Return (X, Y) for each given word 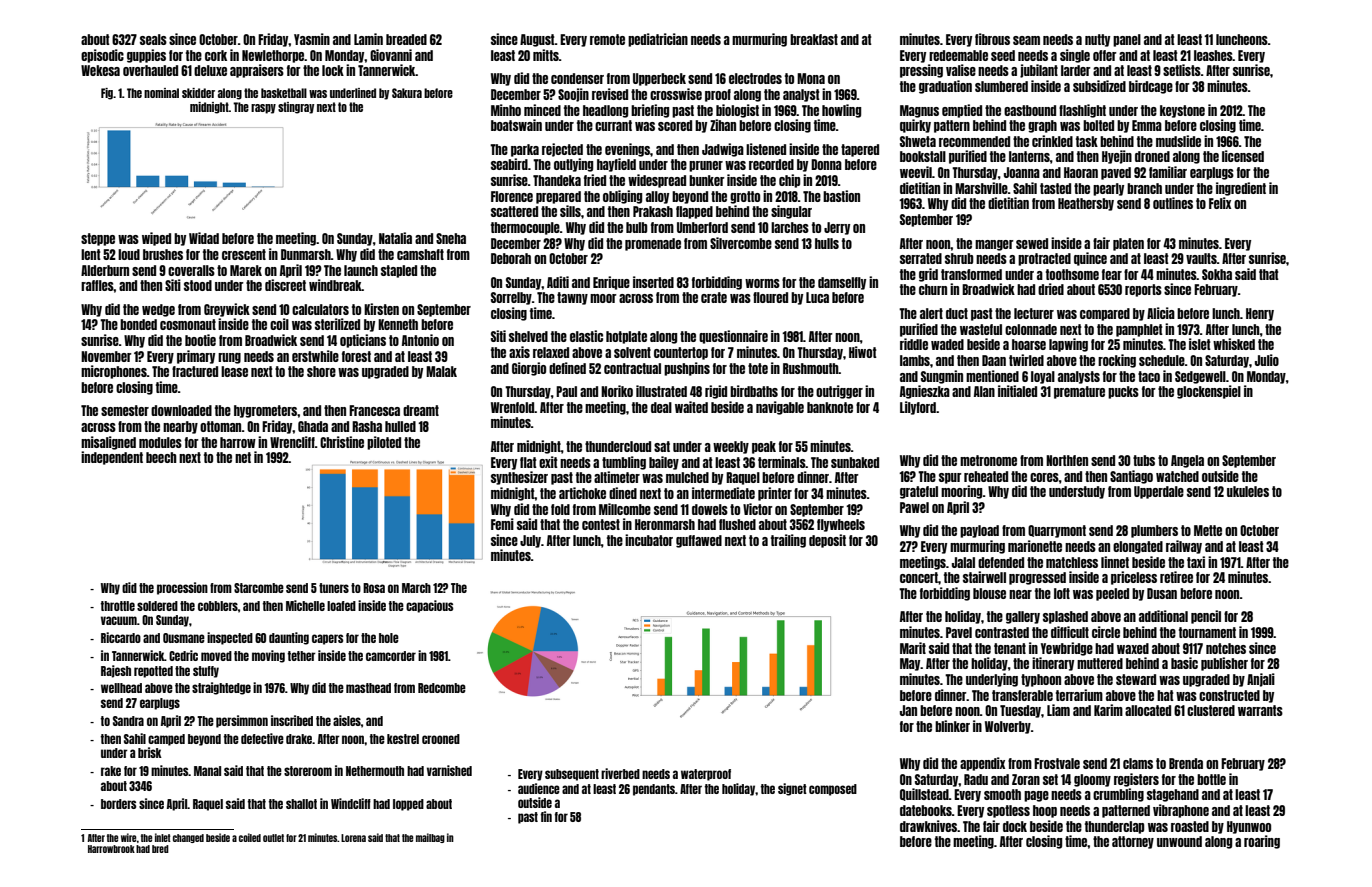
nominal (161, 93)
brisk (150, 752)
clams (1138, 763)
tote (758, 368)
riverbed (620, 773)
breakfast (814, 39)
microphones (114, 372)
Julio (1267, 360)
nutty (1097, 40)
